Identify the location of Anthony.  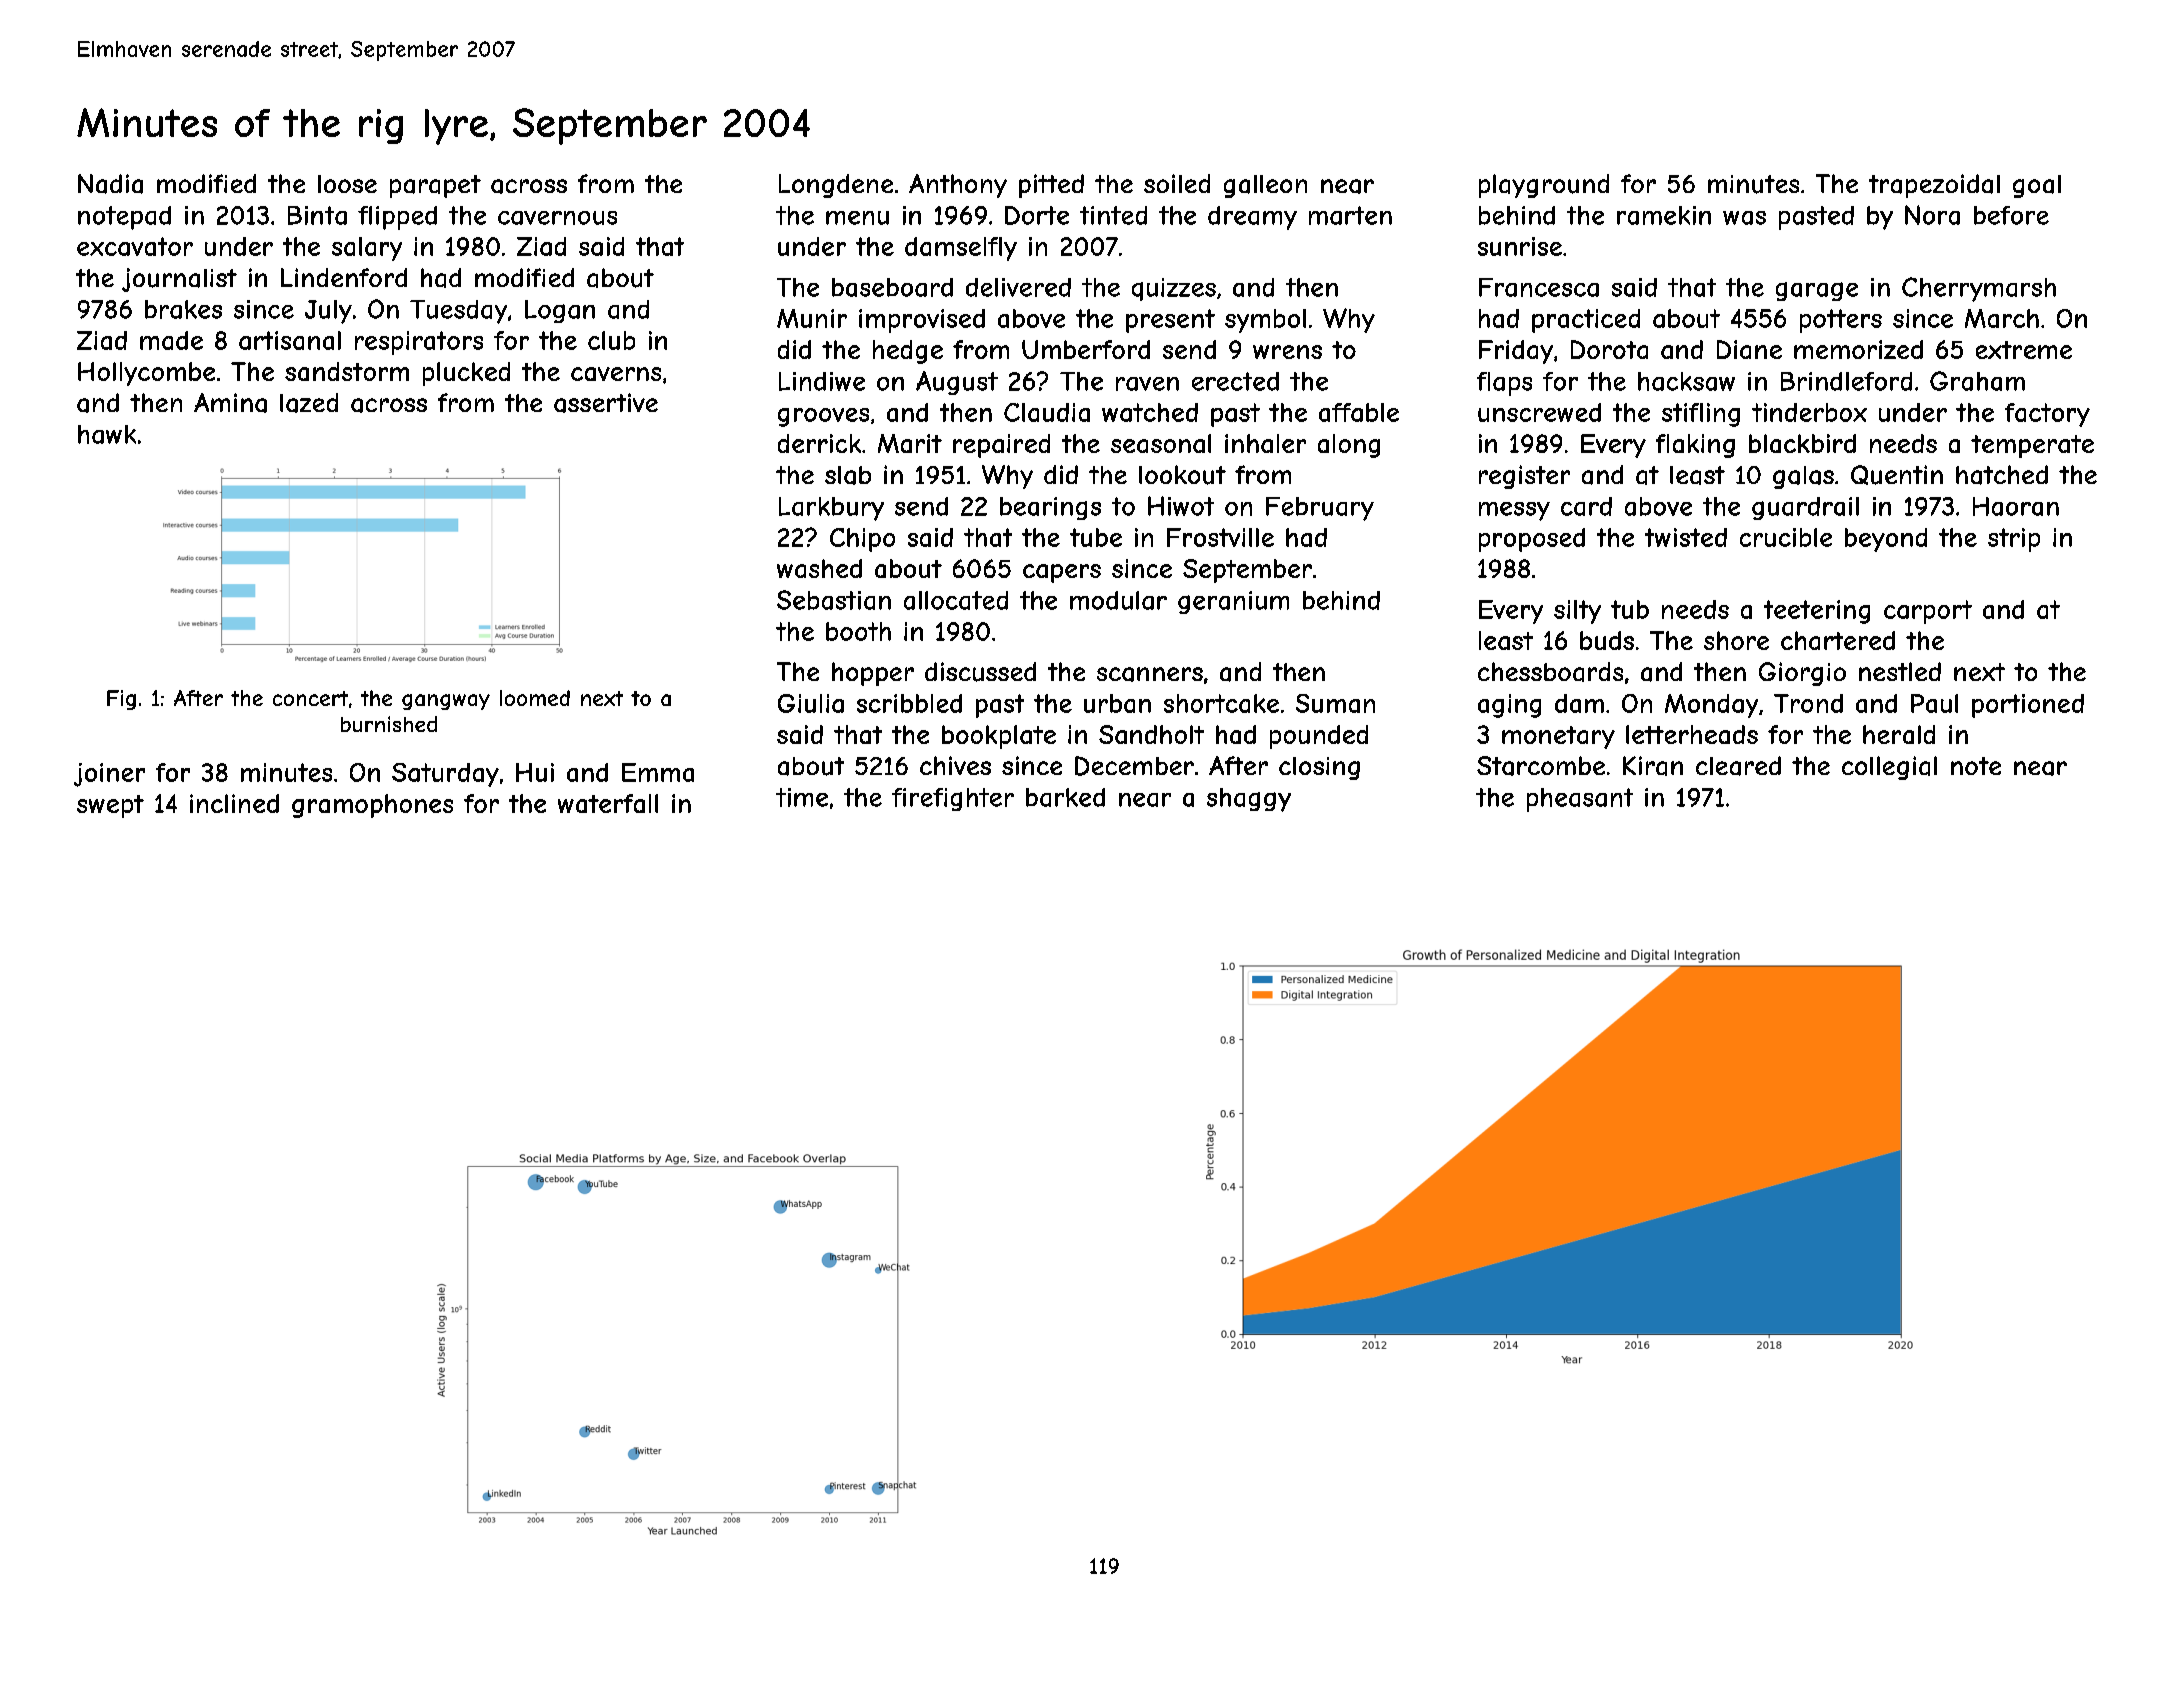
(958, 186).
